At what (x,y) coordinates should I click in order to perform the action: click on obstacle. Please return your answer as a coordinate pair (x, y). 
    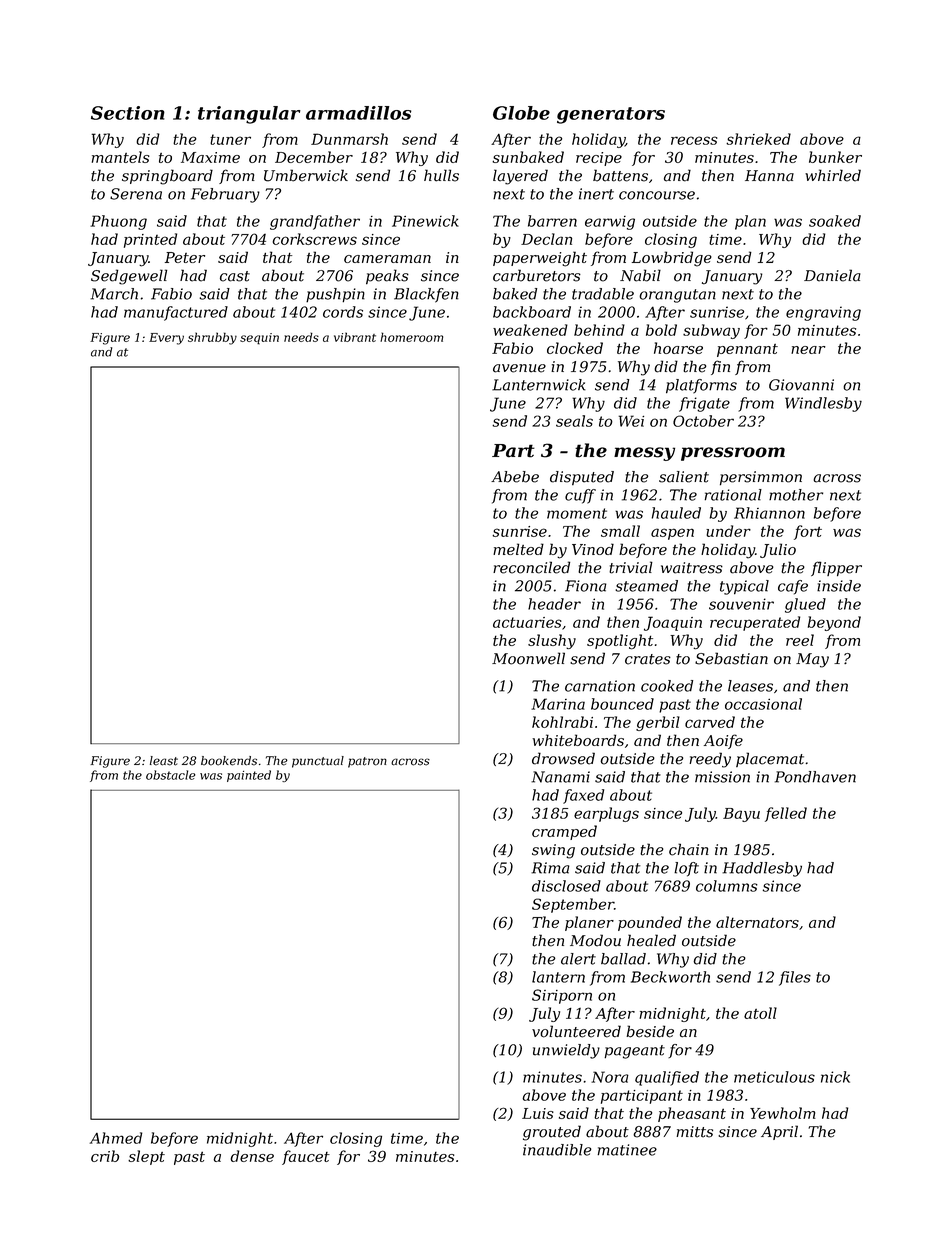
    Looking at the image, I should click on (170, 775).
